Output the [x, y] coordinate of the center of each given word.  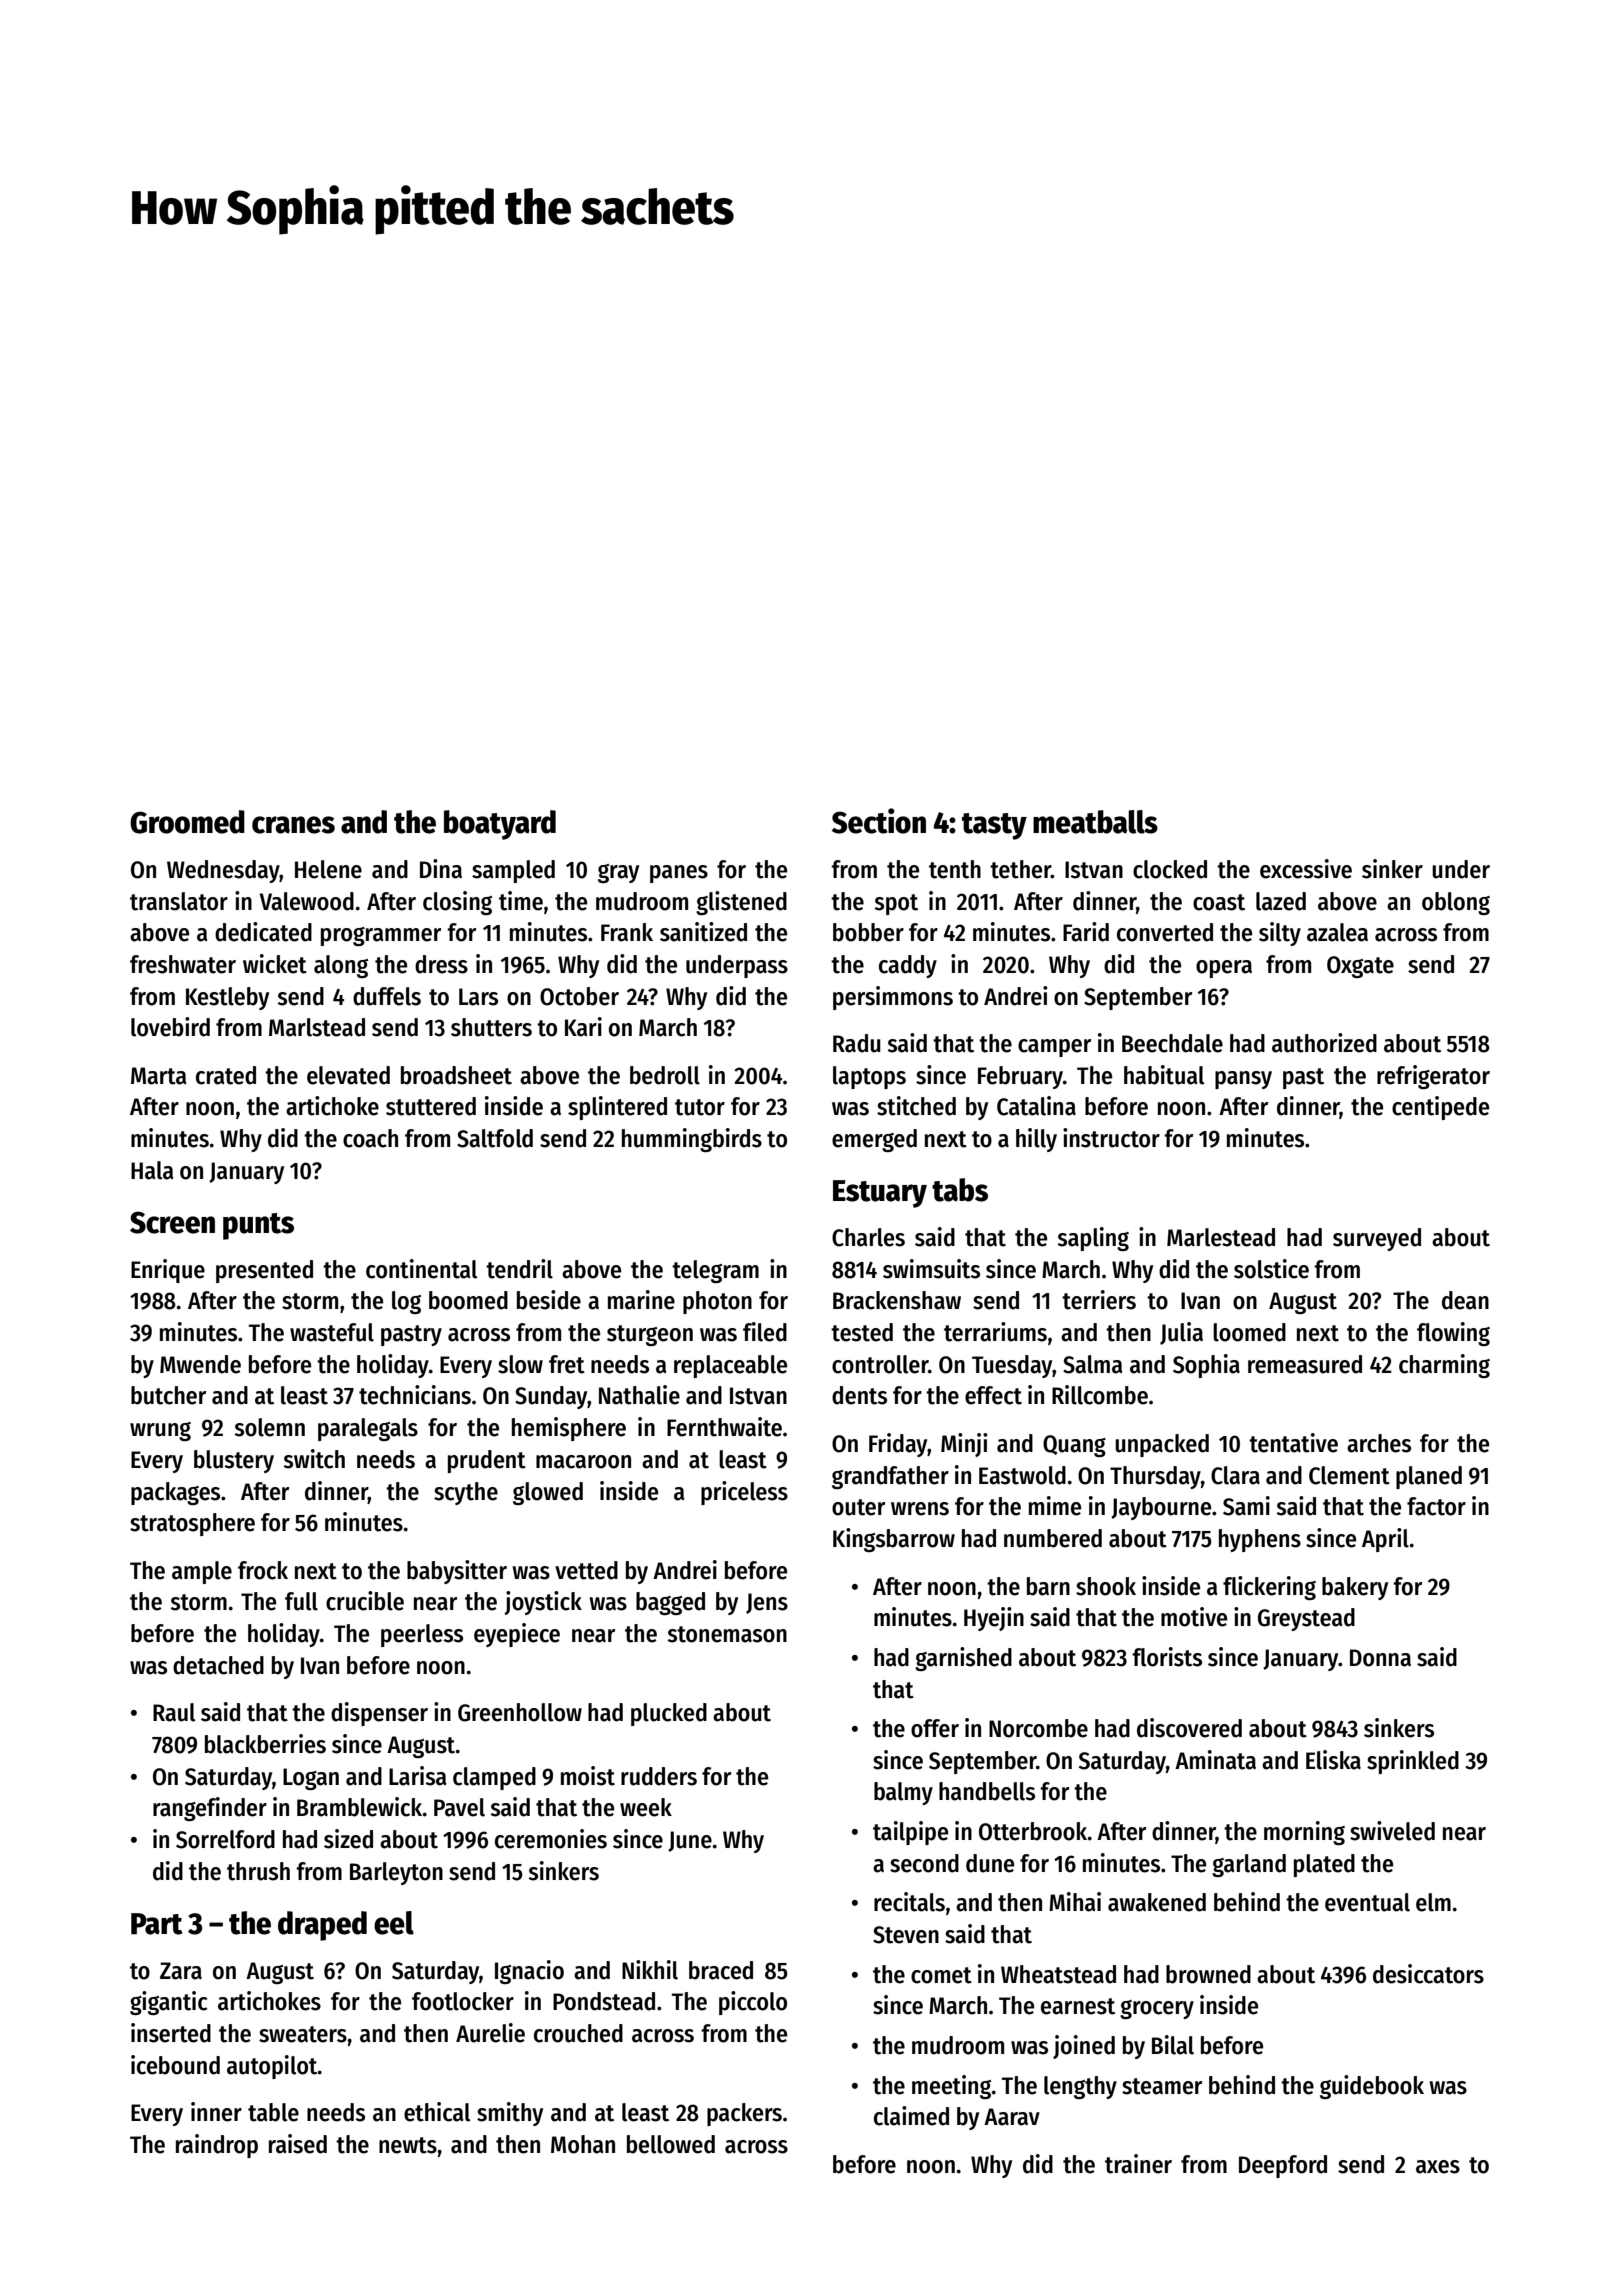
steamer [1162, 2086]
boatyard [500, 825]
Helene [328, 869]
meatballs [1095, 822]
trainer [1138, 2164]
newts [408, 2145]
